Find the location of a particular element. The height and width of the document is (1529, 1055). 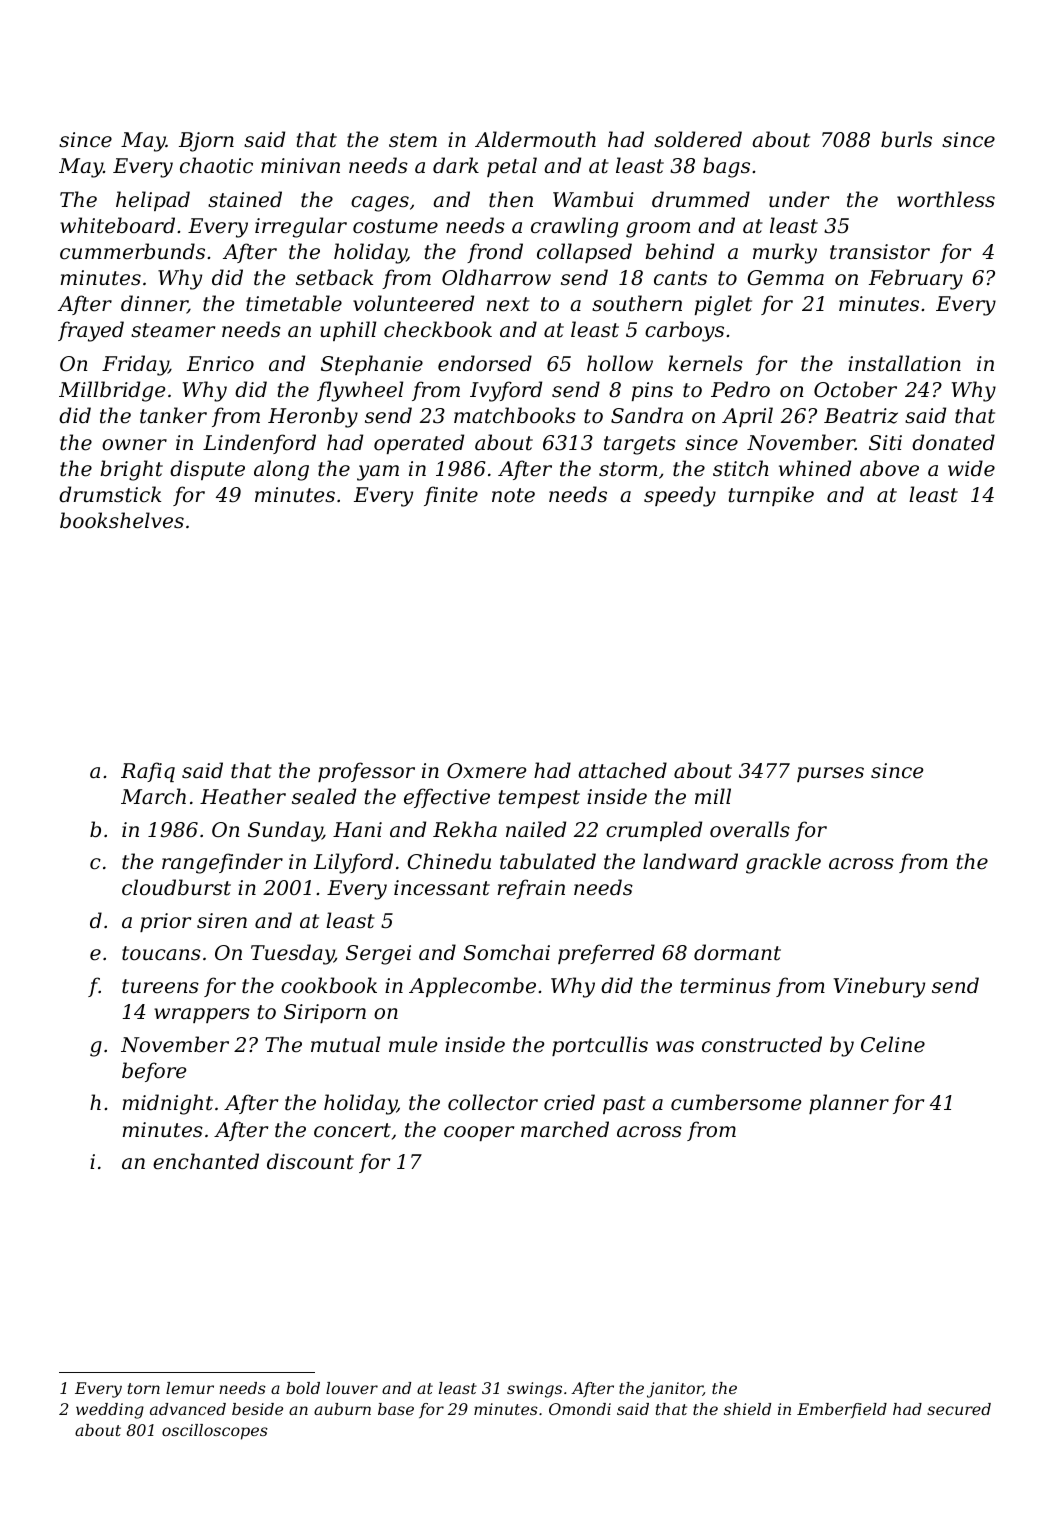

wedding is located at coordinates (110, 1411).
